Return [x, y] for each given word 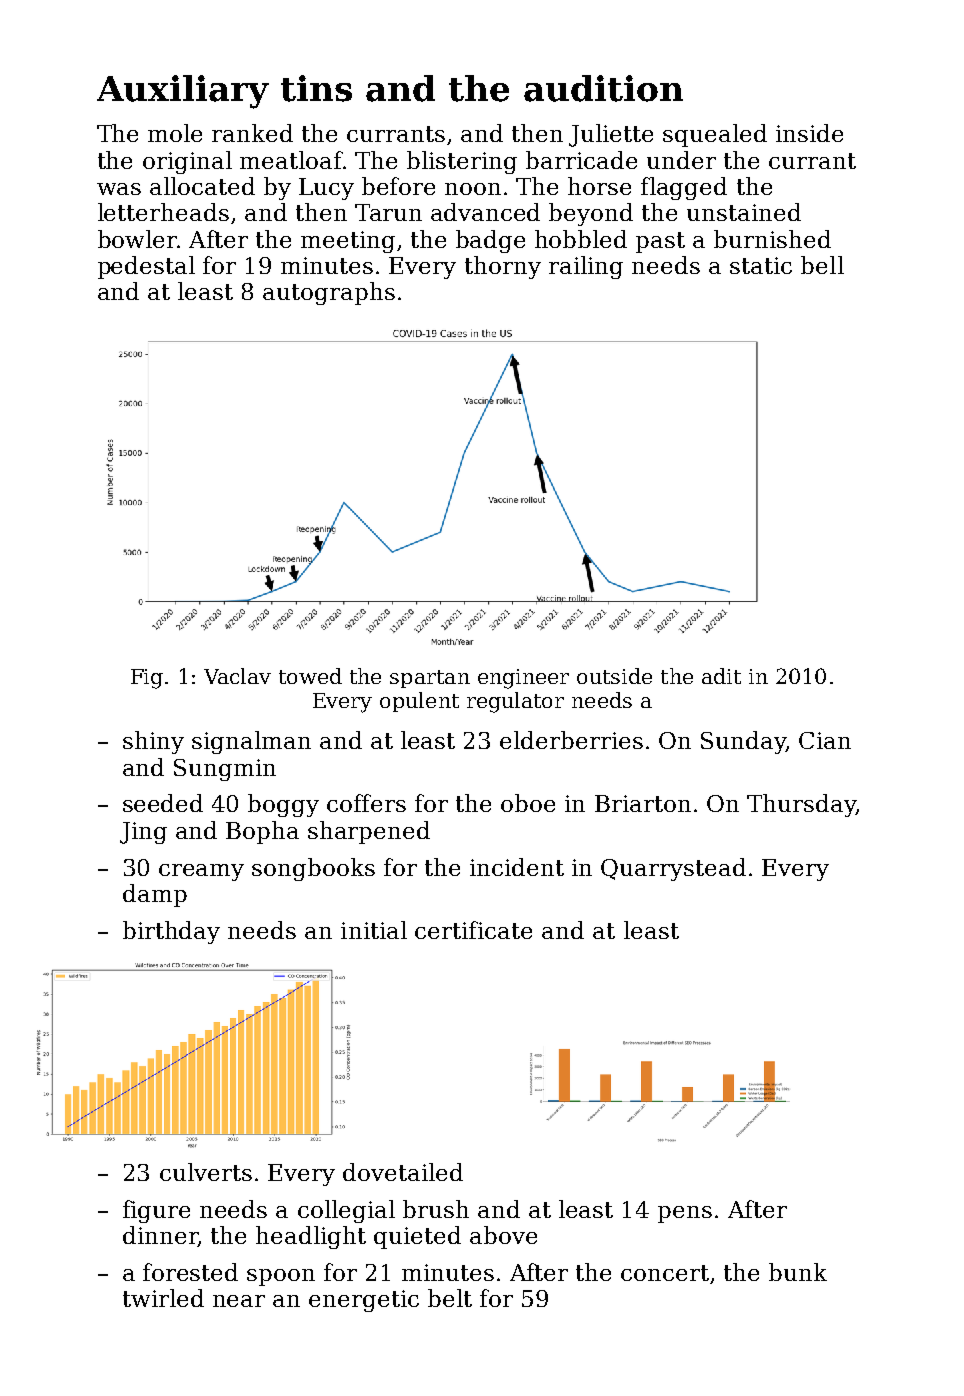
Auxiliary [183, 92]
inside [809, 133]
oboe [528, 803]
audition [603, 88]
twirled [163, 1298]
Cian [825, 740]
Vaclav [237, 676]
